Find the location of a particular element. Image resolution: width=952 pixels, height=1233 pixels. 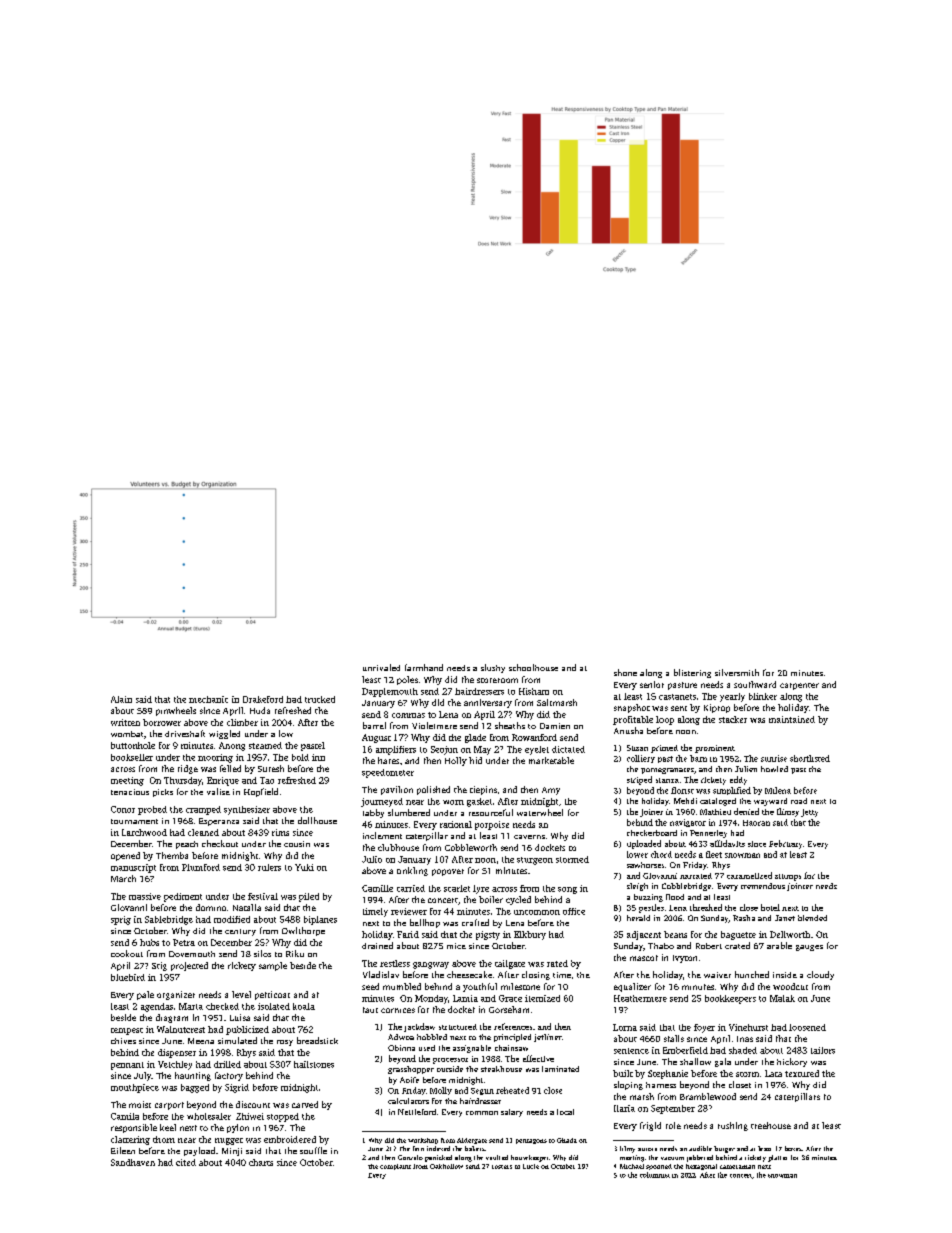

maintained is located at coordinates (792, 719).
